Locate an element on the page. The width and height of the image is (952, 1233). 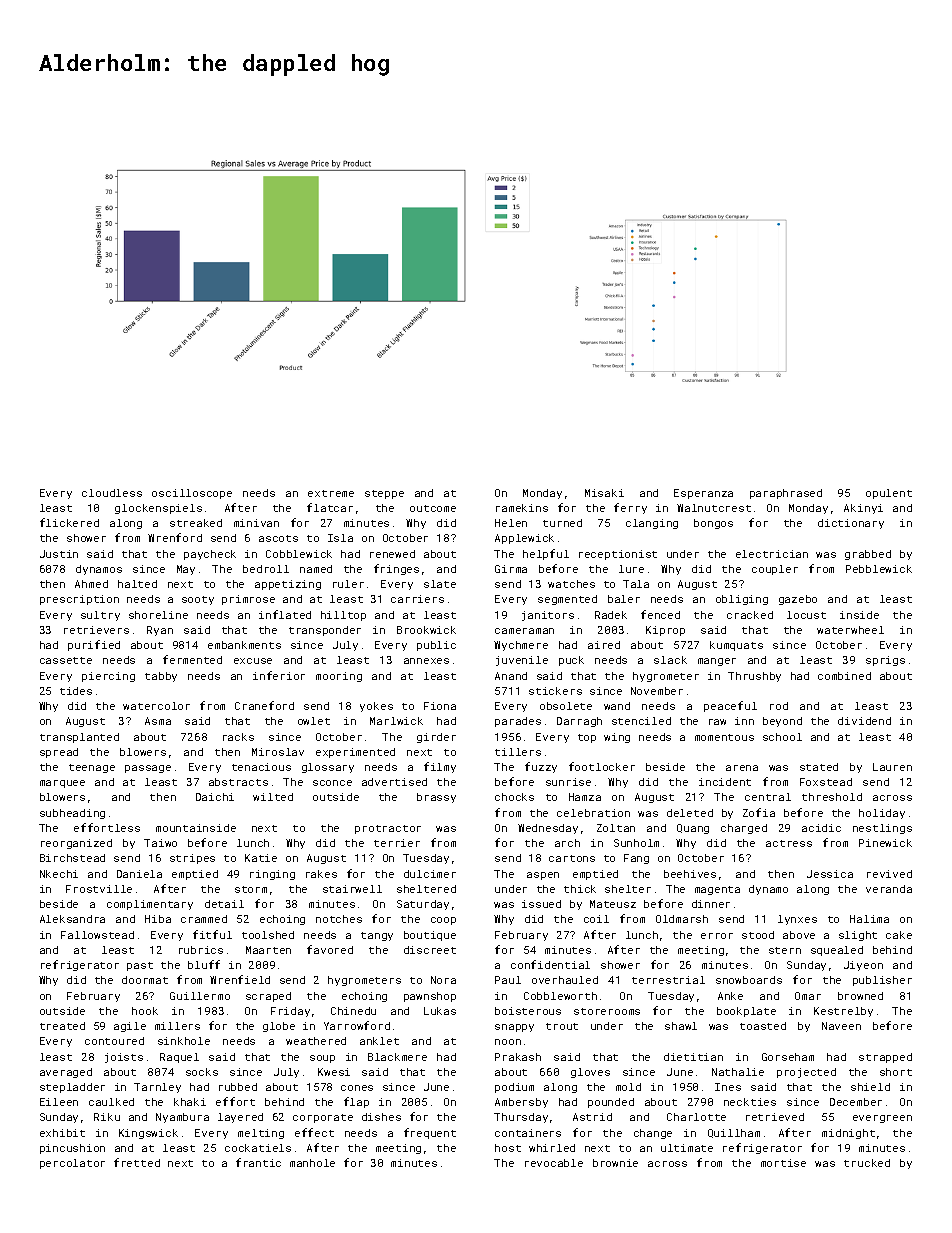
Wrenford is located at coordinates (175, 537).
